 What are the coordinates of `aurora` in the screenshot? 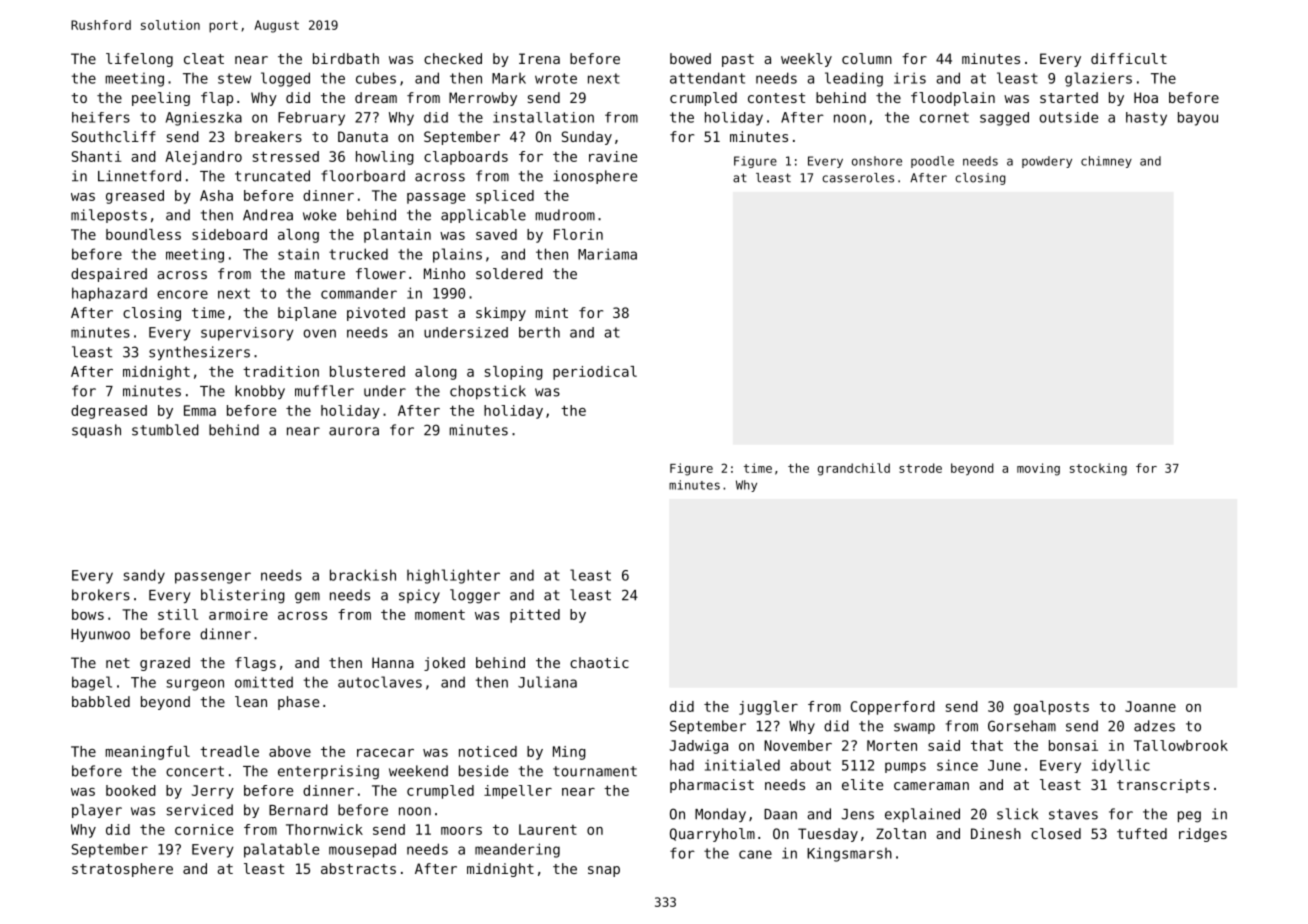 It's located at (354, 431).
